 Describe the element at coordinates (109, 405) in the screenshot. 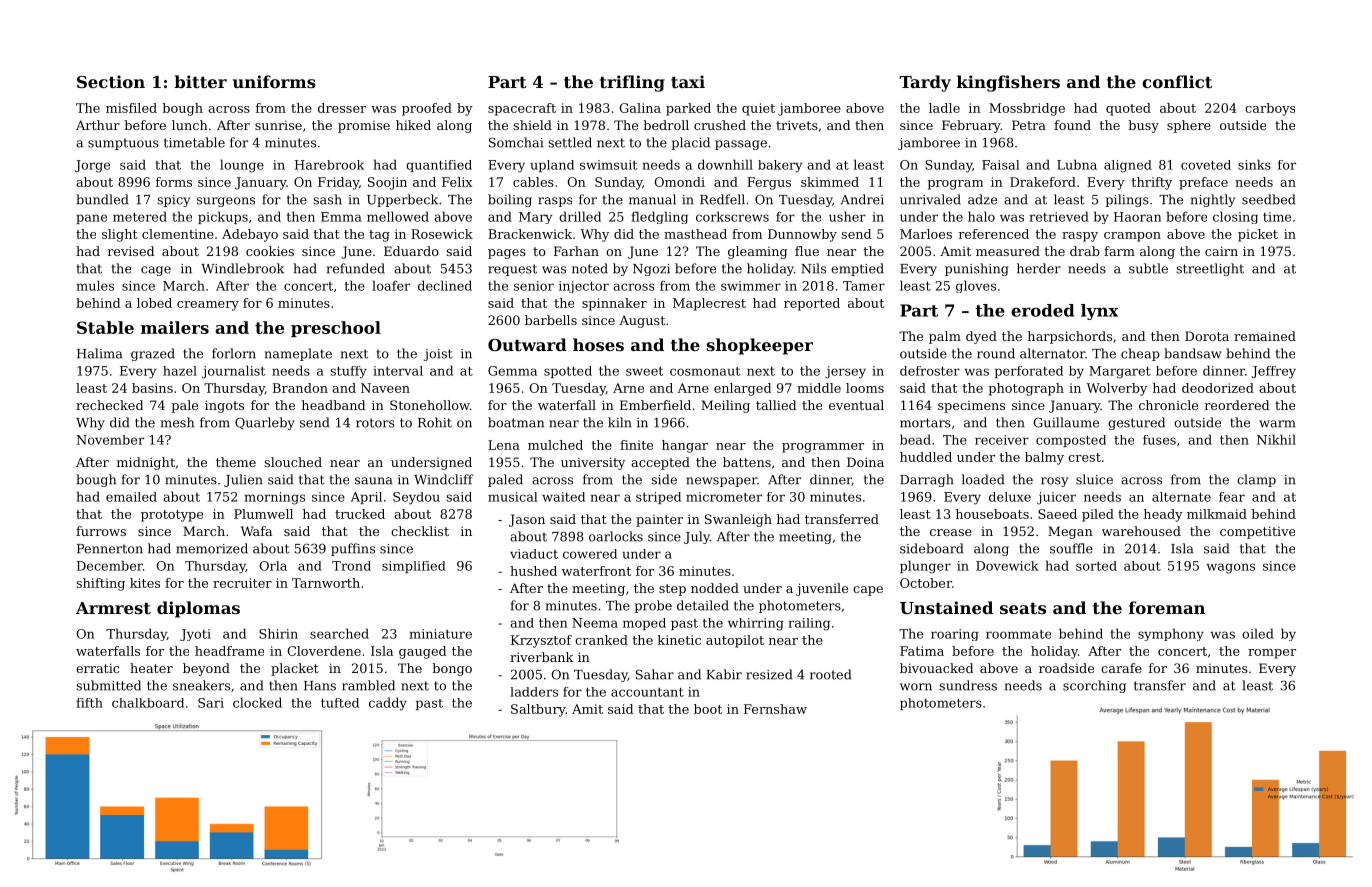

I see `rechecked` at that location.
